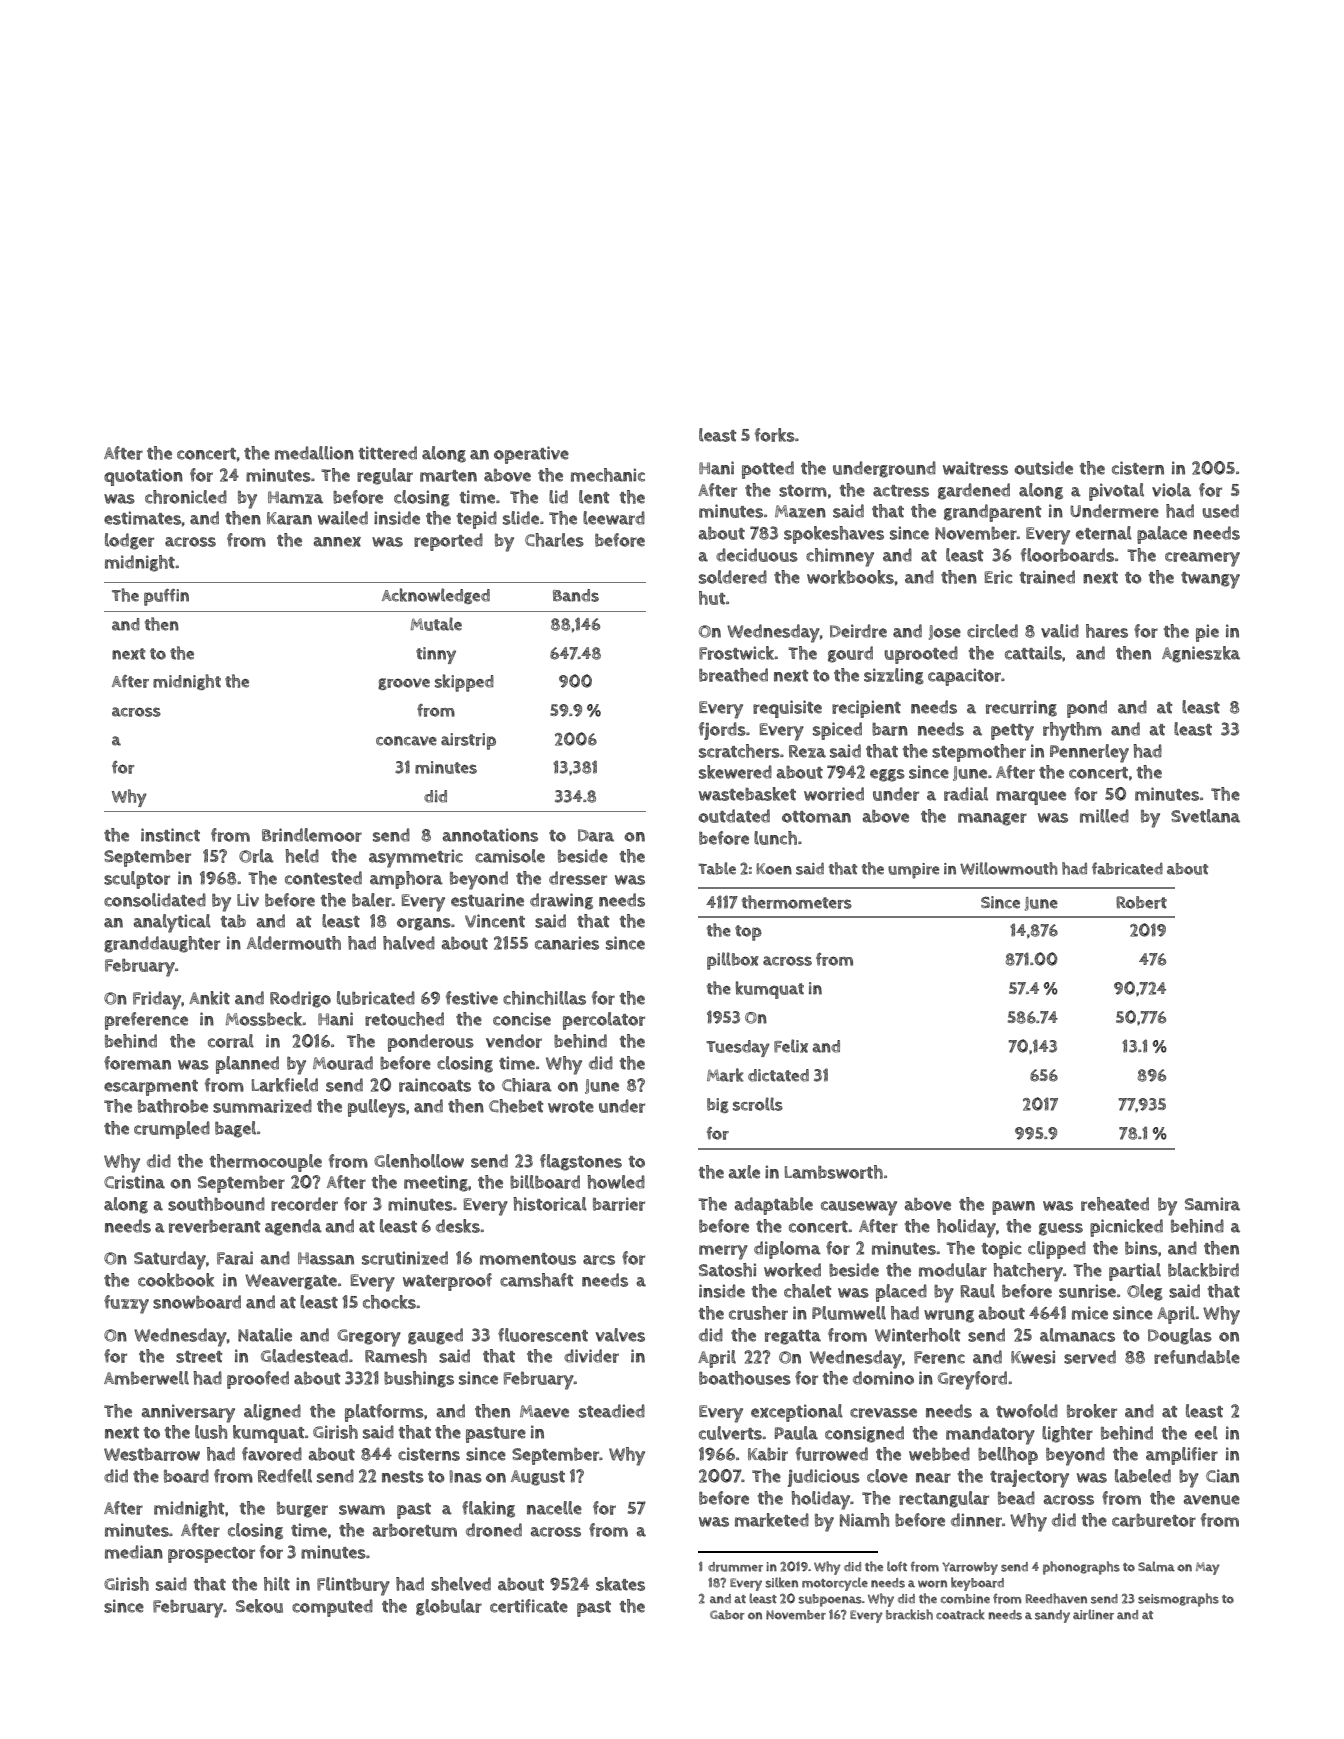 Image resolution: width=1344 pixels, height=1739 pixels. I want to click on Amberwell, so click(146, 1378).
